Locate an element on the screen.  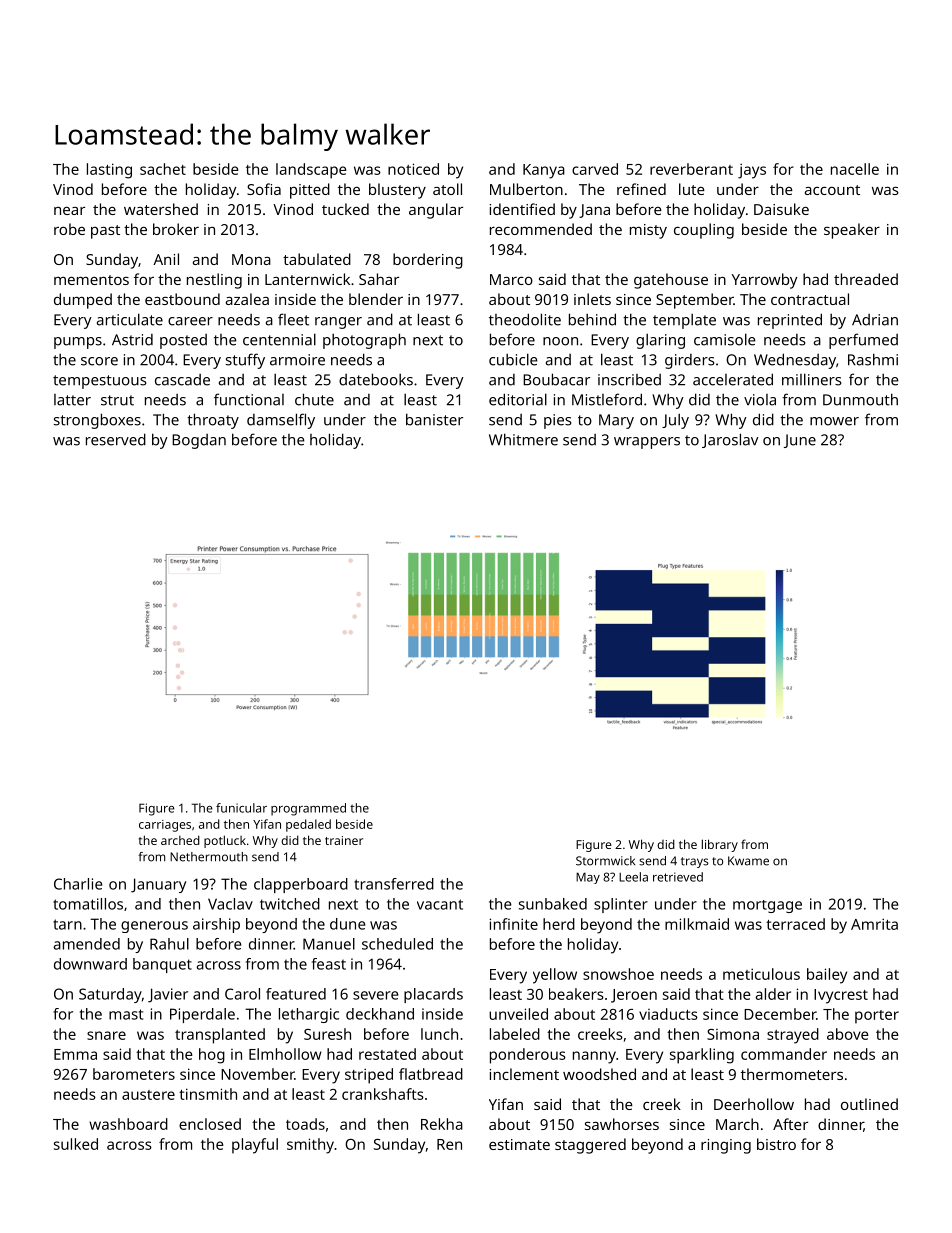
Amrita is located at coordinates (874, 924).
